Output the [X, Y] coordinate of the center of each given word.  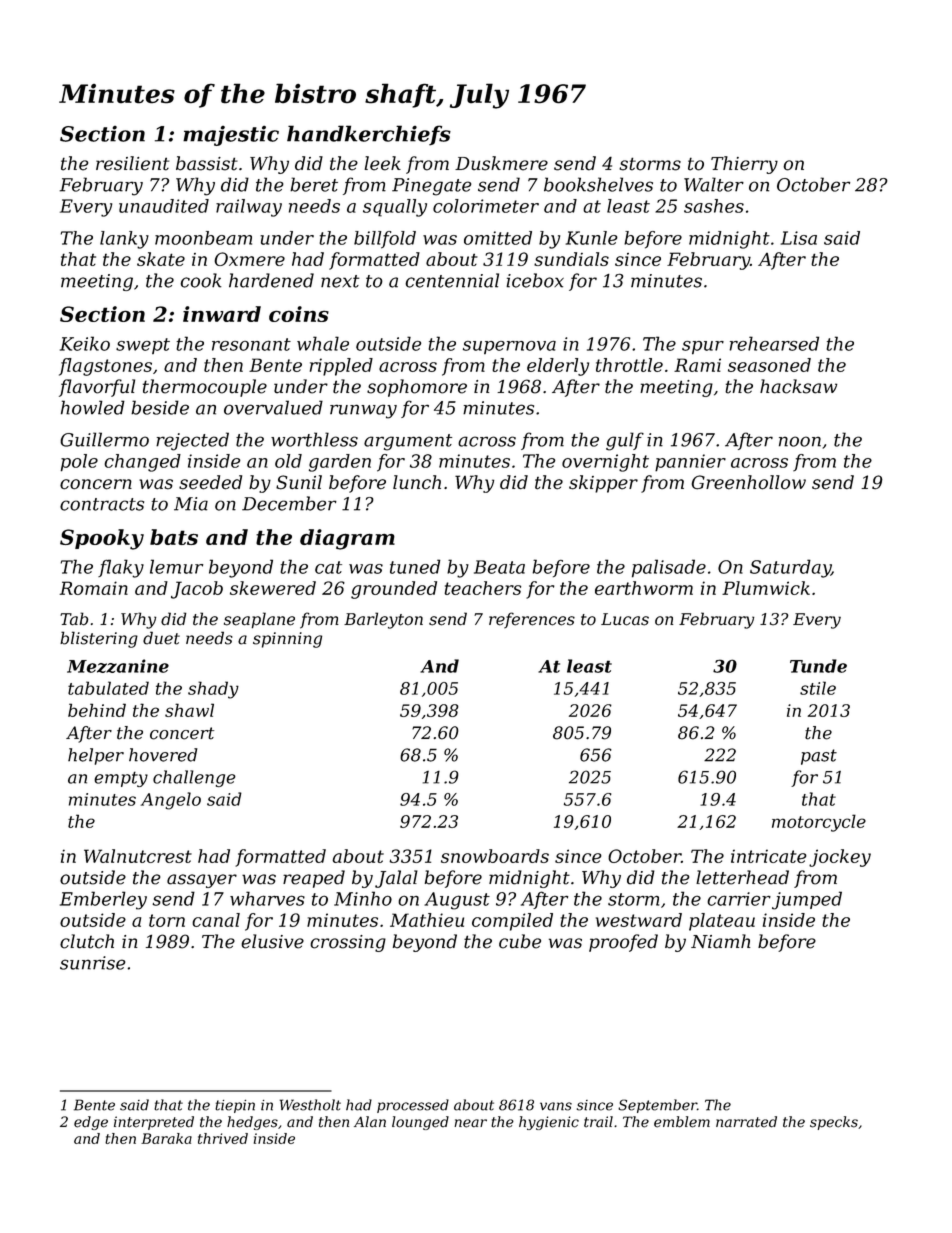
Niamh [720, 941]
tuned [415, 566]
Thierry [744, 165]
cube [520, 941]
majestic [231, 135]
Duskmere [501, 163]
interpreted [154, 1123]
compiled [512, 922]
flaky [121, 568]
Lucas [625, 619]
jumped [807, 900]
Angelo [171, 801]
